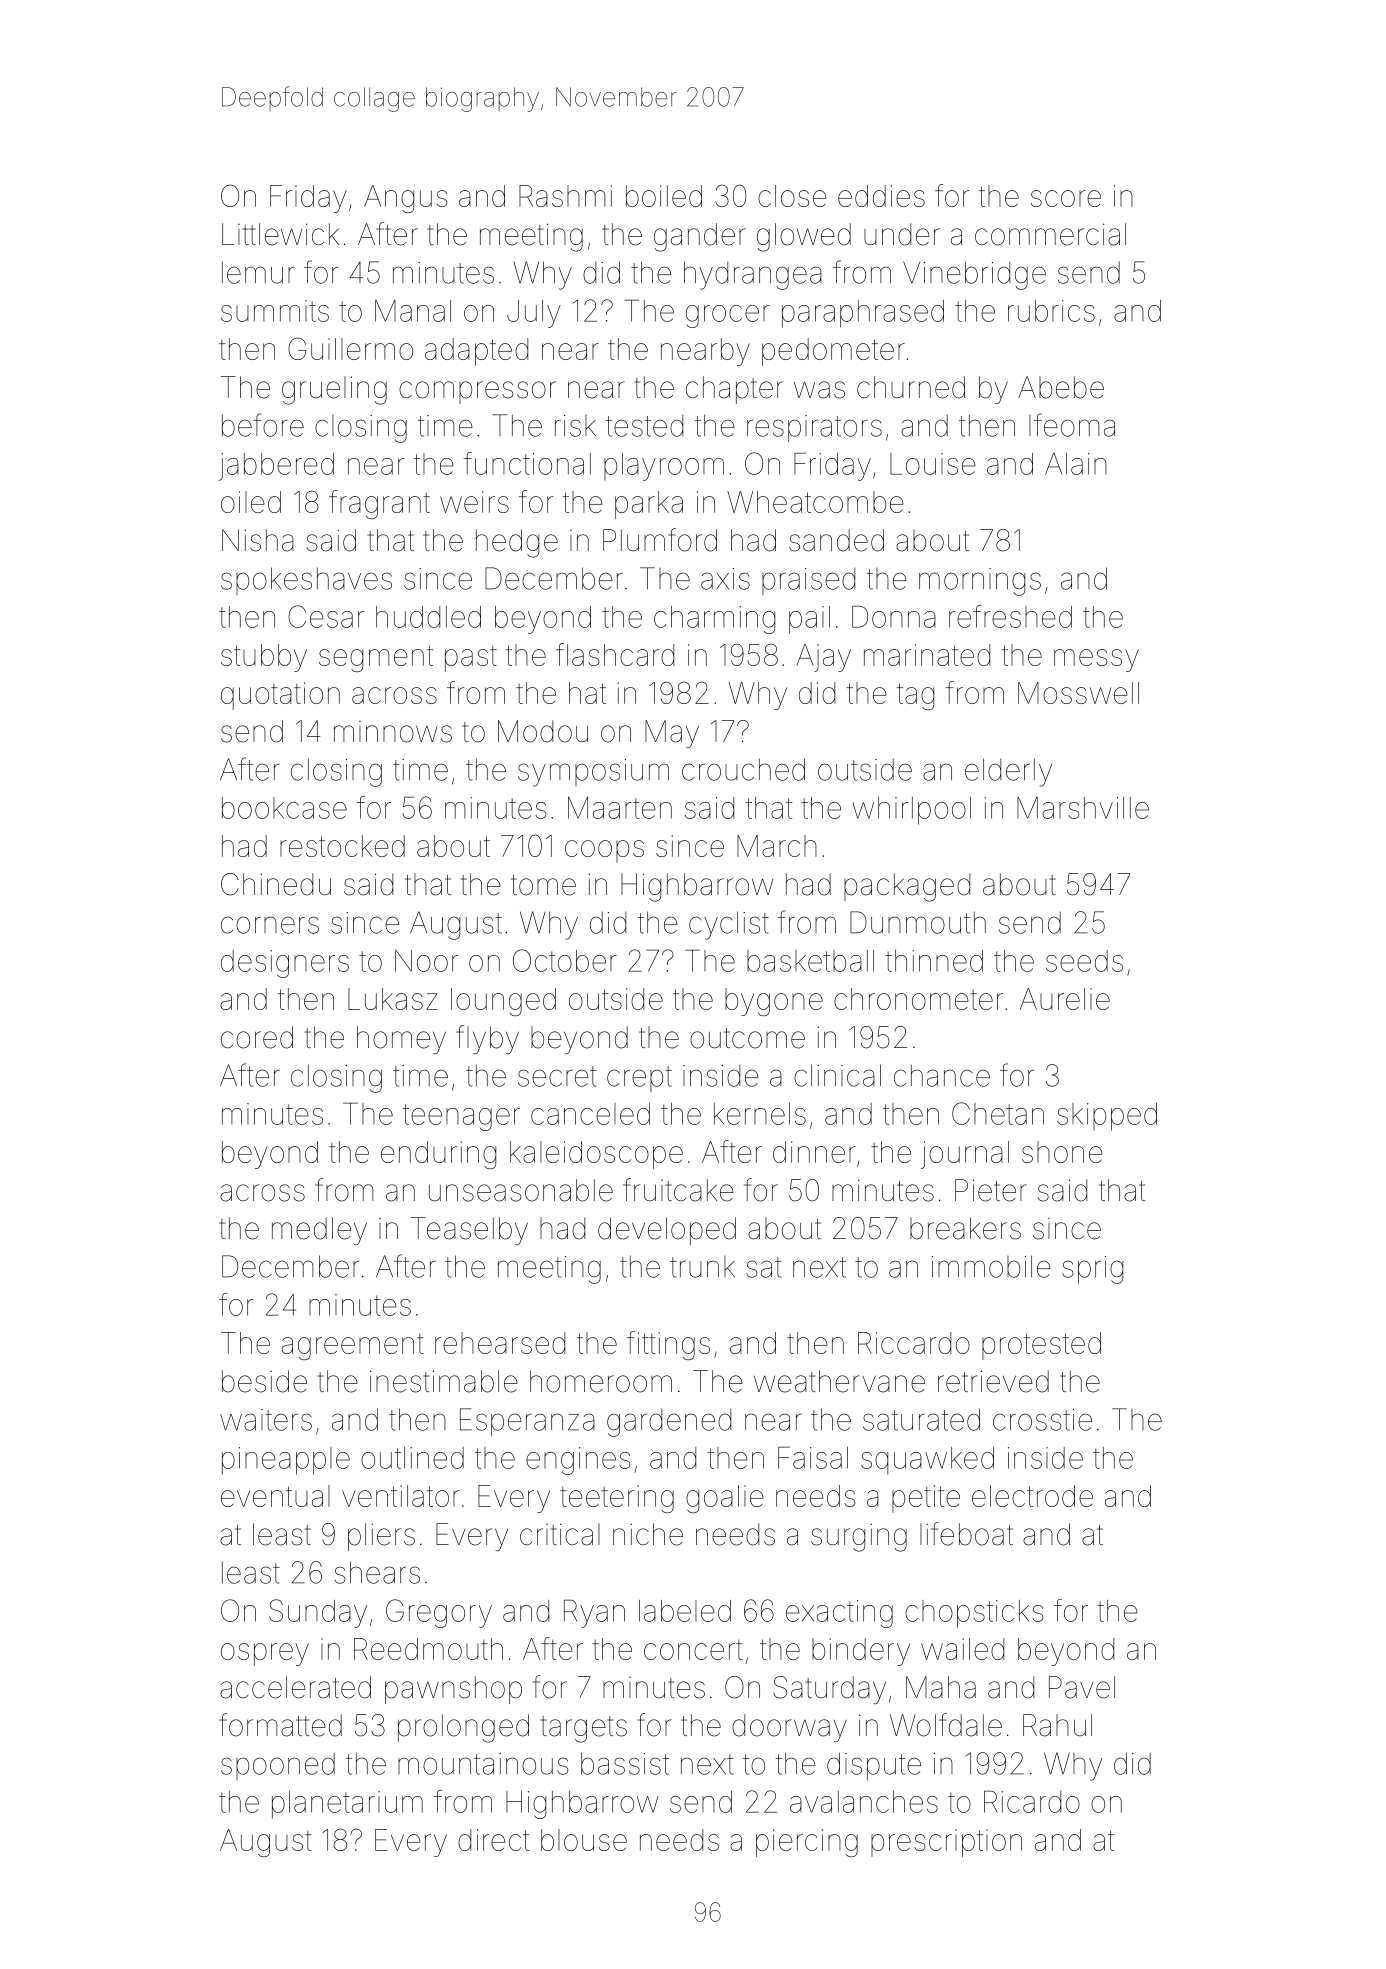 The height and width of the screenshot is (1969, 1386). Describe the element at coordinates (276, 884) in the screenshot. I see `Chinedu` at that location.
